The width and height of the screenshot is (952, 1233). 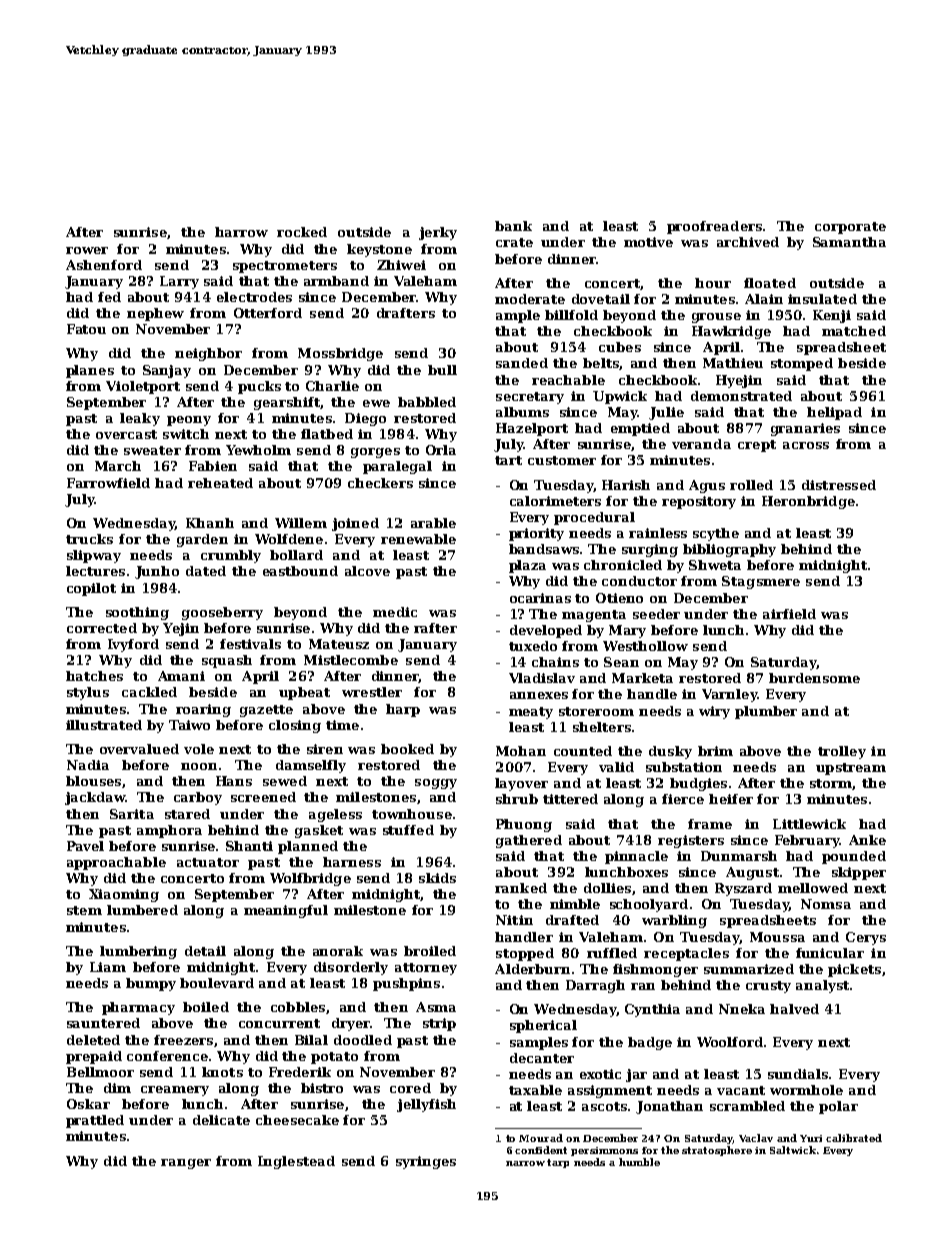 What do you see at coordinates (379, 250) in the screenshot?
I see `keystone` at bounding box center [379, 250].
